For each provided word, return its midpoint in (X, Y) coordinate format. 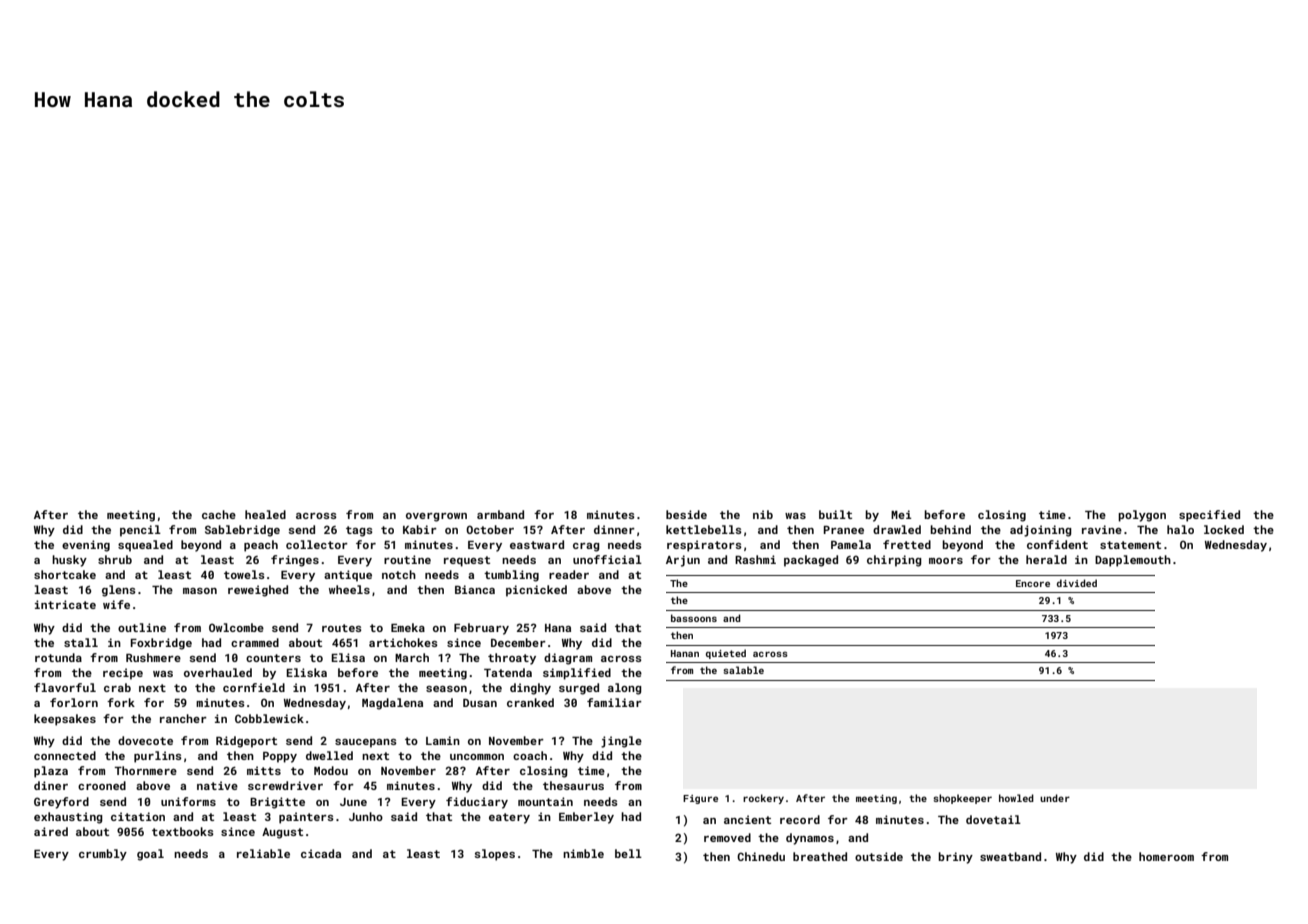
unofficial (607, 559)
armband (500, 514)
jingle (621, 742)
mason (200, 591)
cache (219, 514)
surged (579, 689)
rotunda (58, 657)
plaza (51, 772)
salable (743, 670)
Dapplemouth (1133, 561)
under (1055, 798)
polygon (1142, 516)
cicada (321, 853)
